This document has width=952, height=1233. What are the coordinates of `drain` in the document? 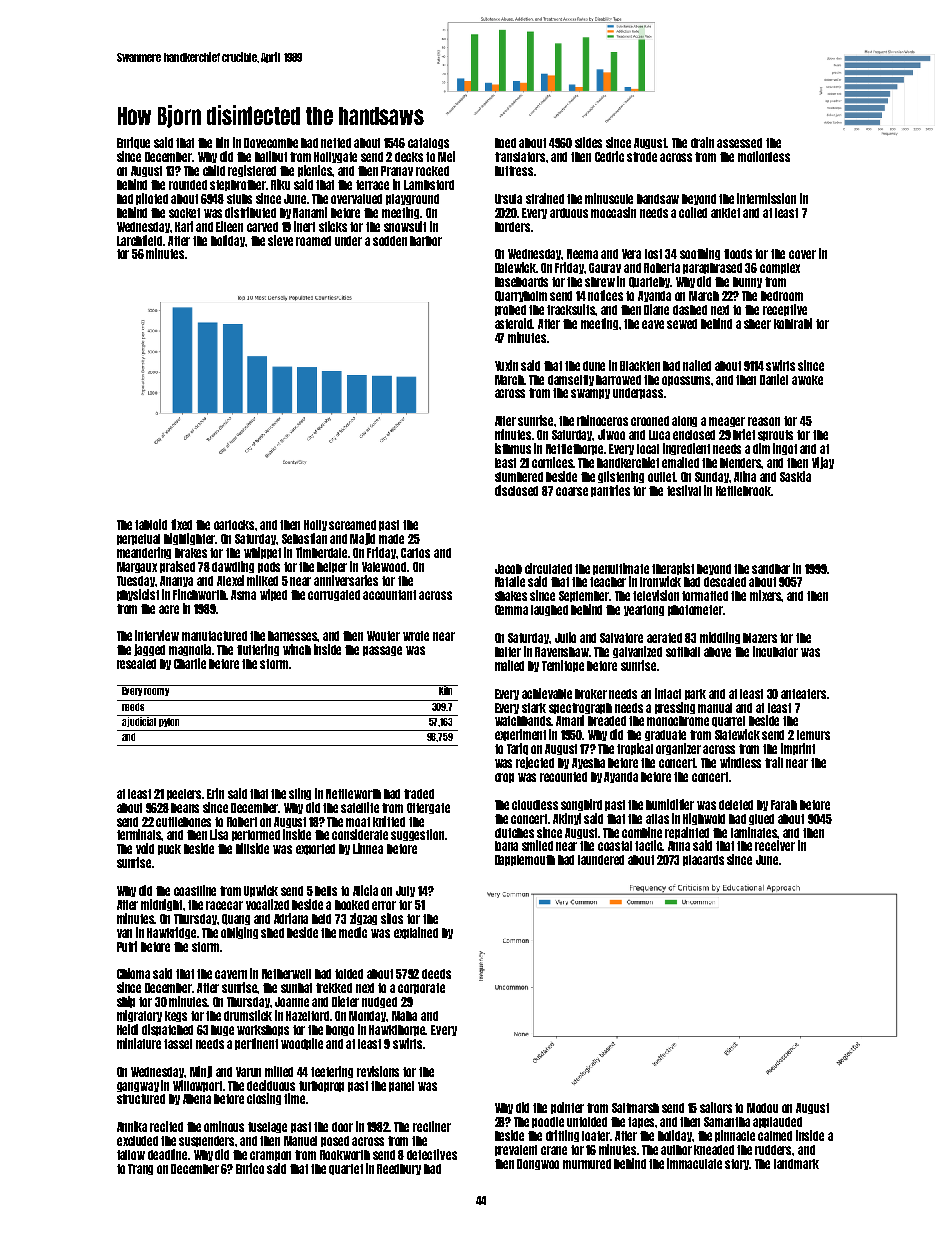 It's located at (702, 142).
